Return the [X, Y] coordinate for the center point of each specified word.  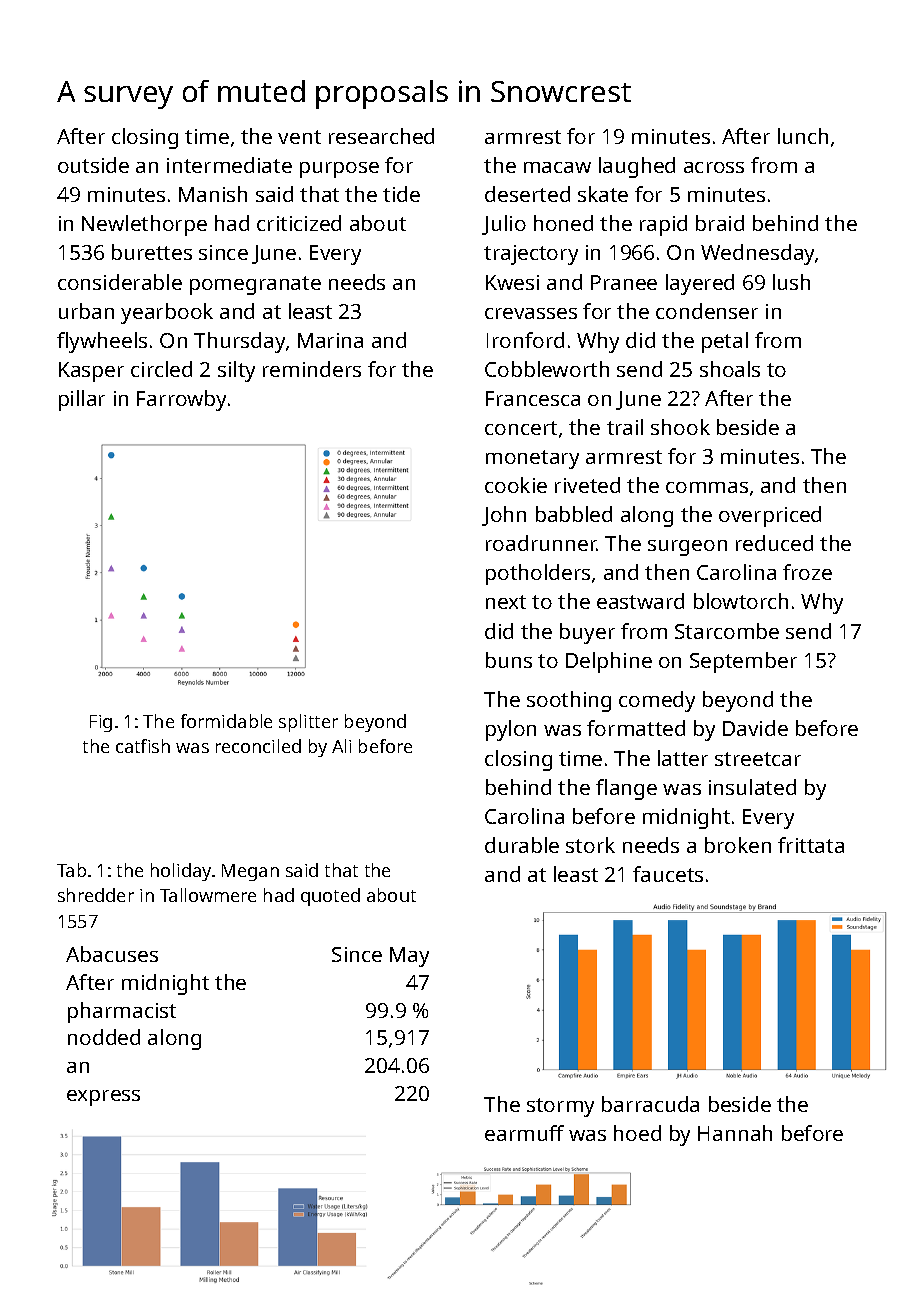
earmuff [524, 1133]
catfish [143, 746]
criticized [299, 223]
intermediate [229, 165]
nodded [104, 1037]
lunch [803, 136]
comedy [657, 701]
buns [509, 660]
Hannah [735, 1133]
